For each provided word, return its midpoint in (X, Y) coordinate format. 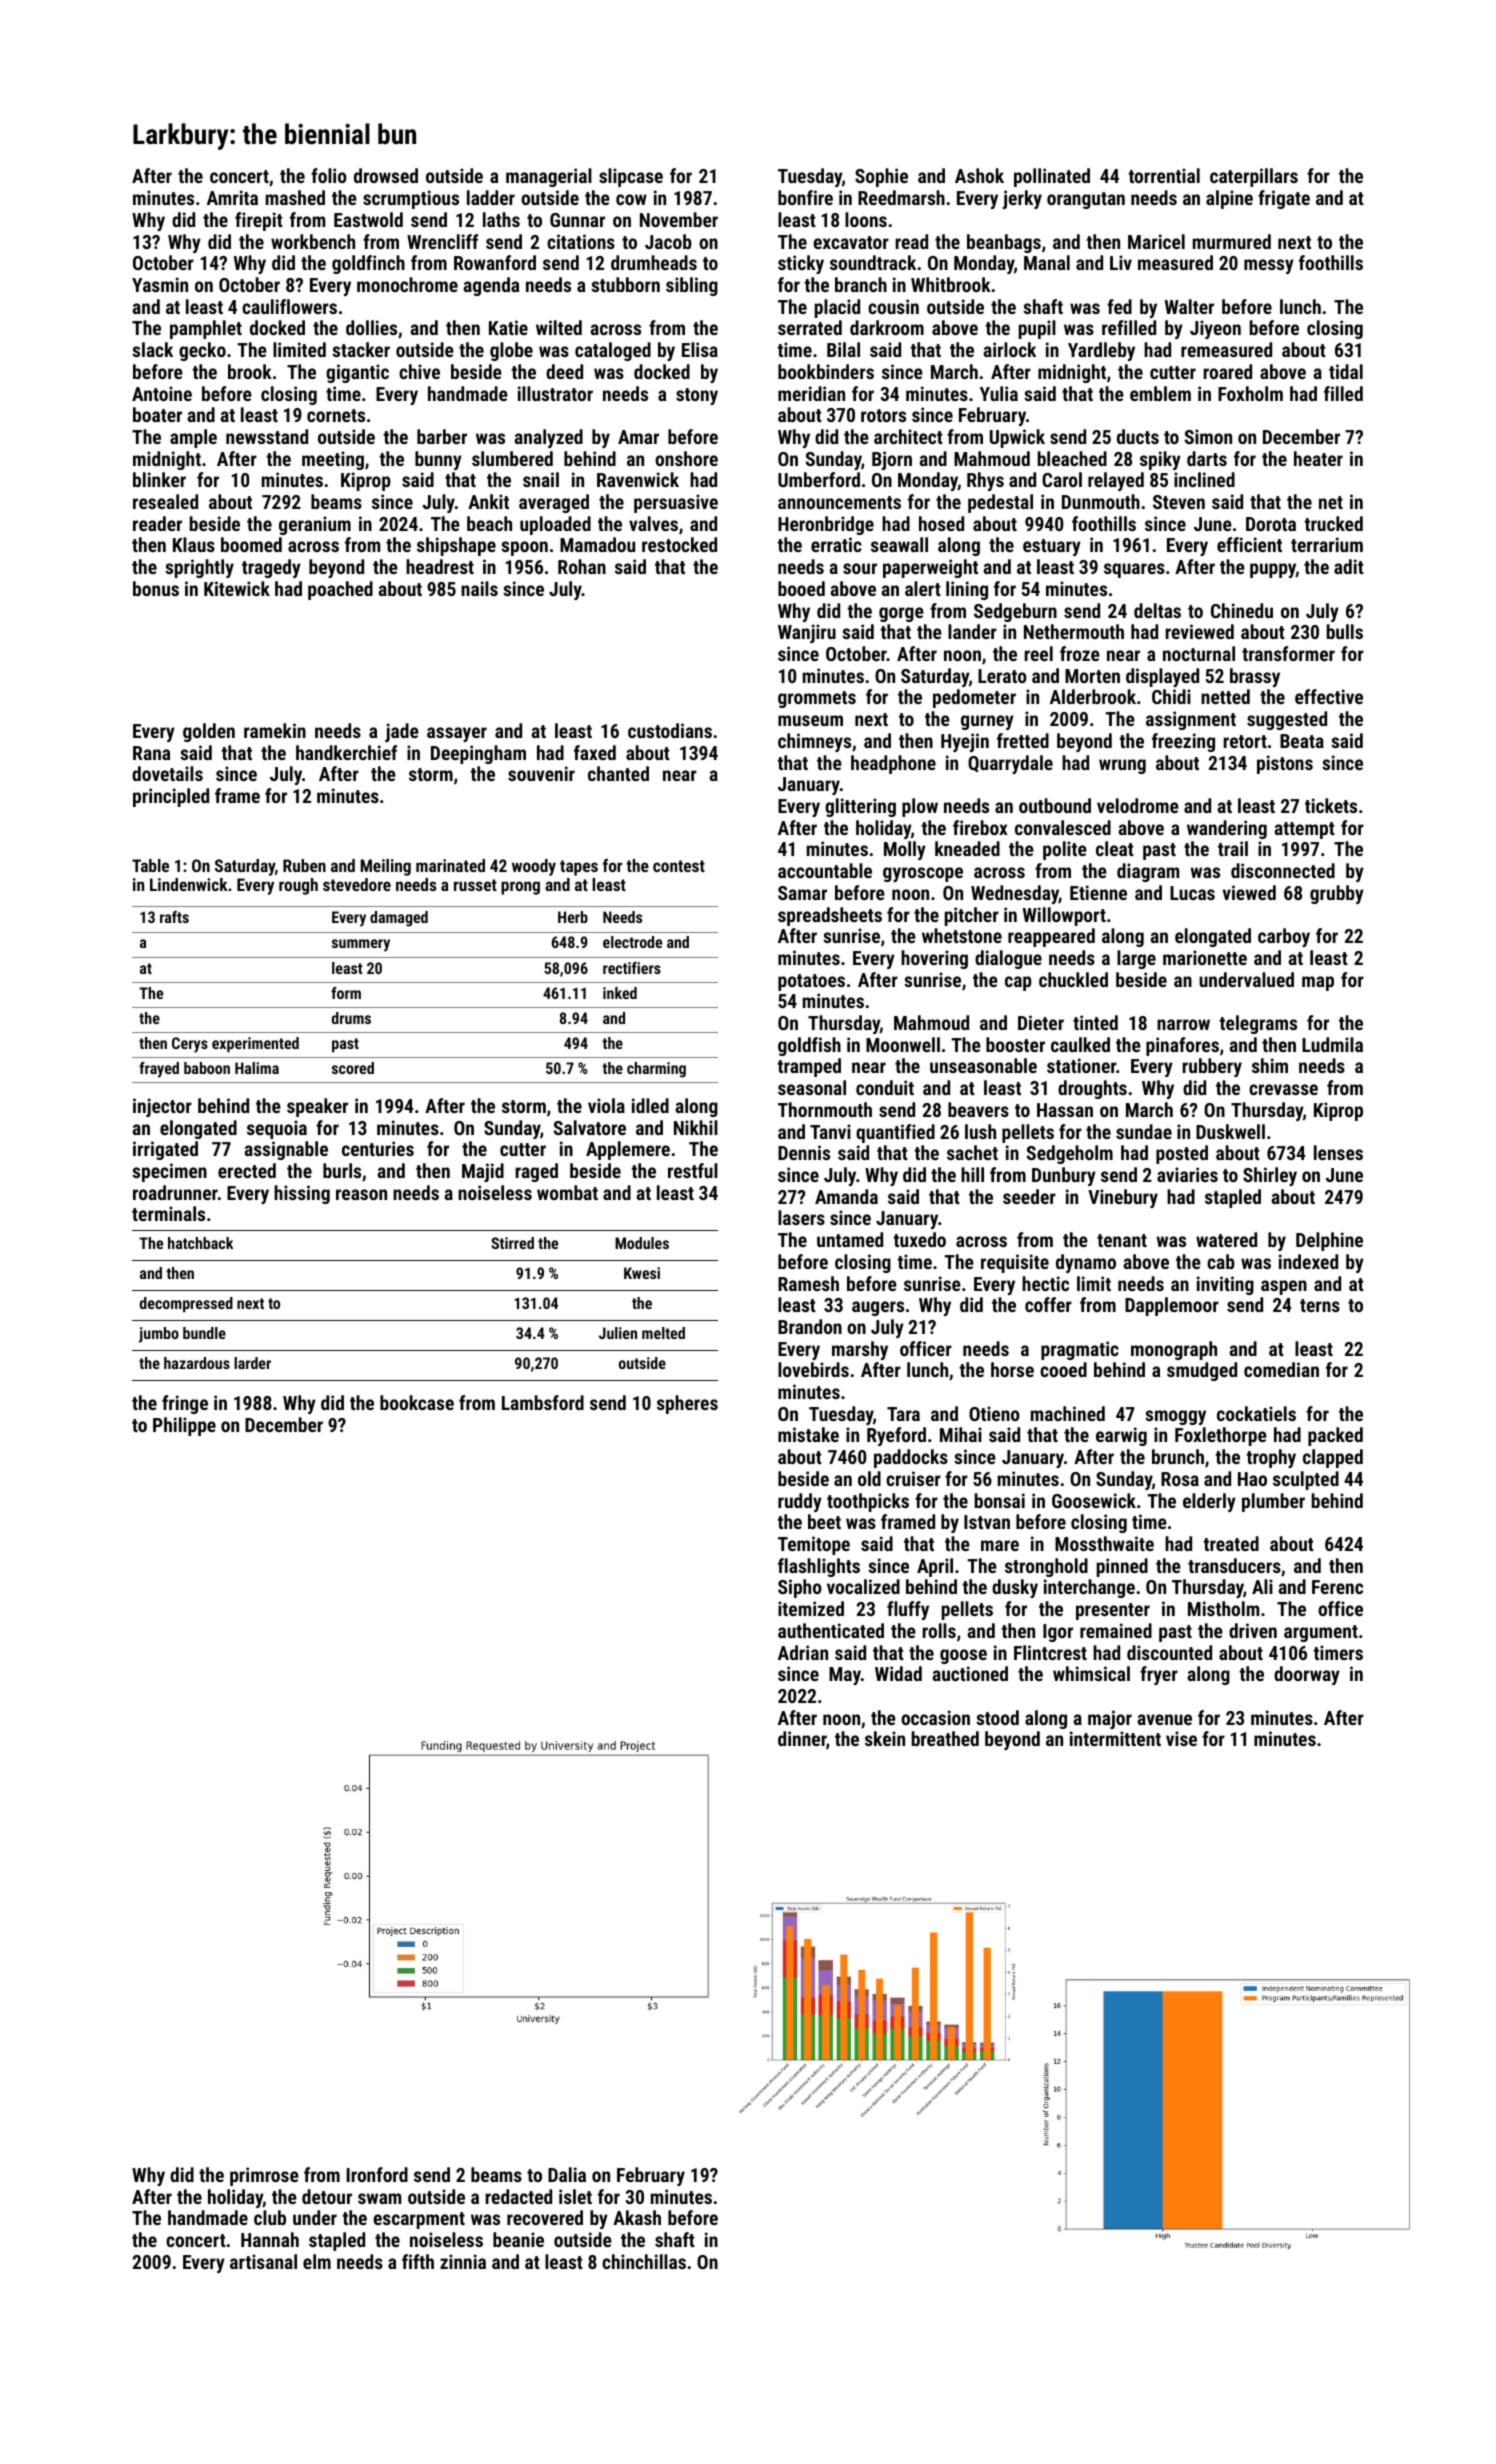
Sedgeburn (1015, 612)
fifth (418, 2261)
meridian (811, 393)
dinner (802, 1738)
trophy (1271, 1458)
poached (340, 590)
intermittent (1115, 1738)
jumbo (159, 1335)
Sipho (800, 1588)
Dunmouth (1101, 501)
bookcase (417, 1402)
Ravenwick (638, 479)
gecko (202, 351)
